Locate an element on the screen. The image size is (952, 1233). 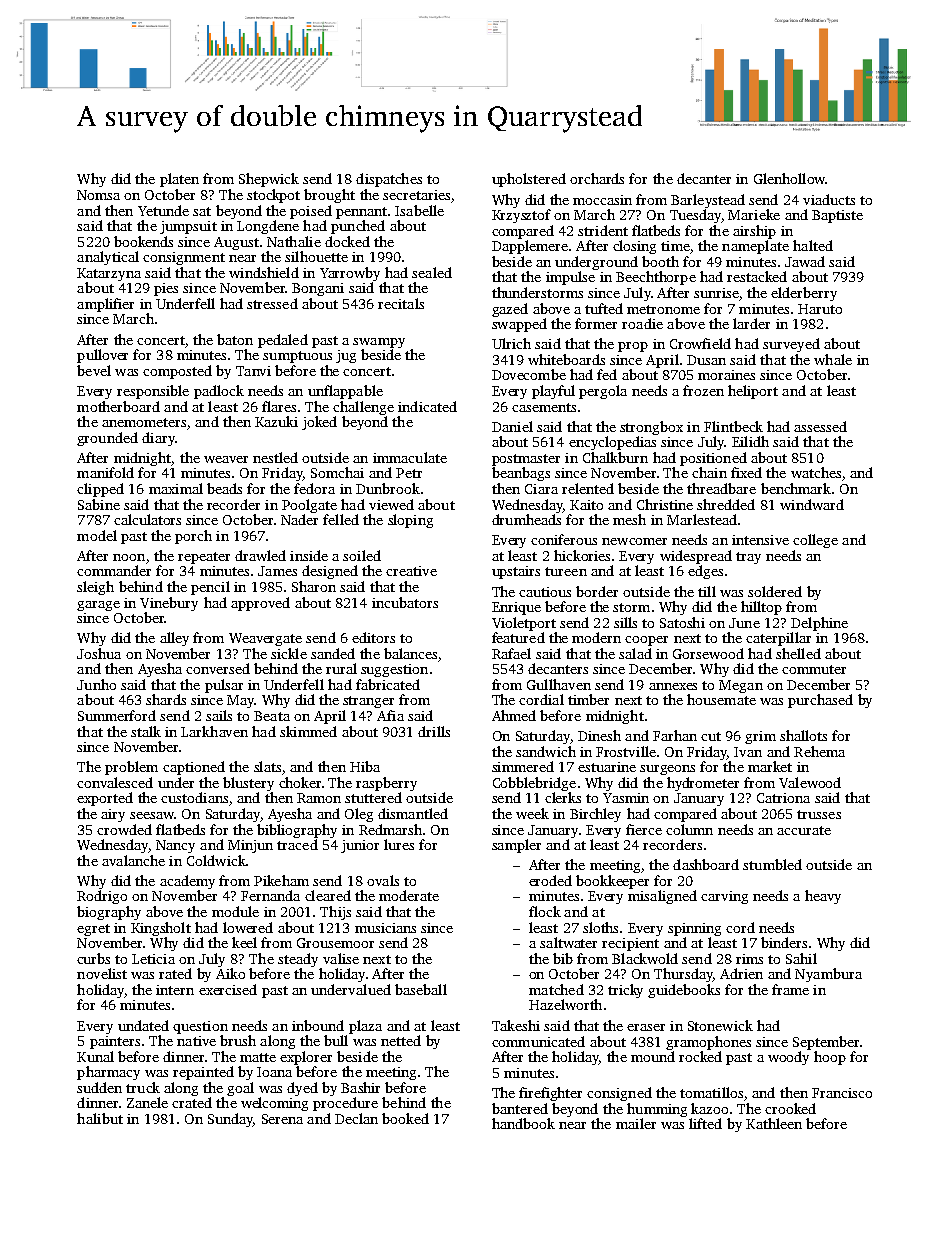
undated is located at coordinates (143, 1025).
